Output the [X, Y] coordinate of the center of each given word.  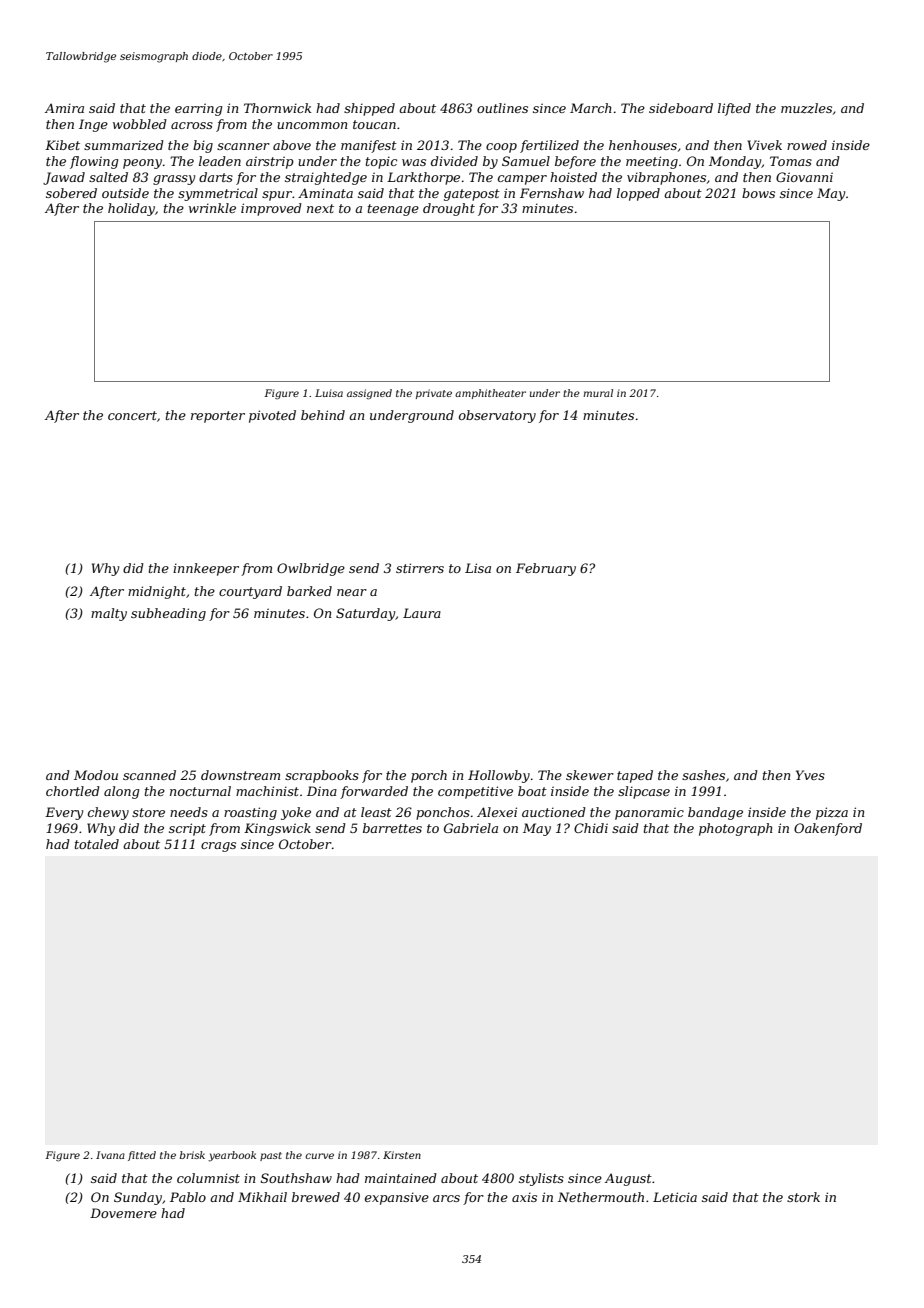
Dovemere [123, 1213]
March [591, 108]
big [203, 146]
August [628, 1179]
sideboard [681, 108]
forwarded [374, 792]
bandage [715, 813]
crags [218, 847]
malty [109, 614]
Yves [810, 775]
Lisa [478, 568]
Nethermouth [601, 1197]
